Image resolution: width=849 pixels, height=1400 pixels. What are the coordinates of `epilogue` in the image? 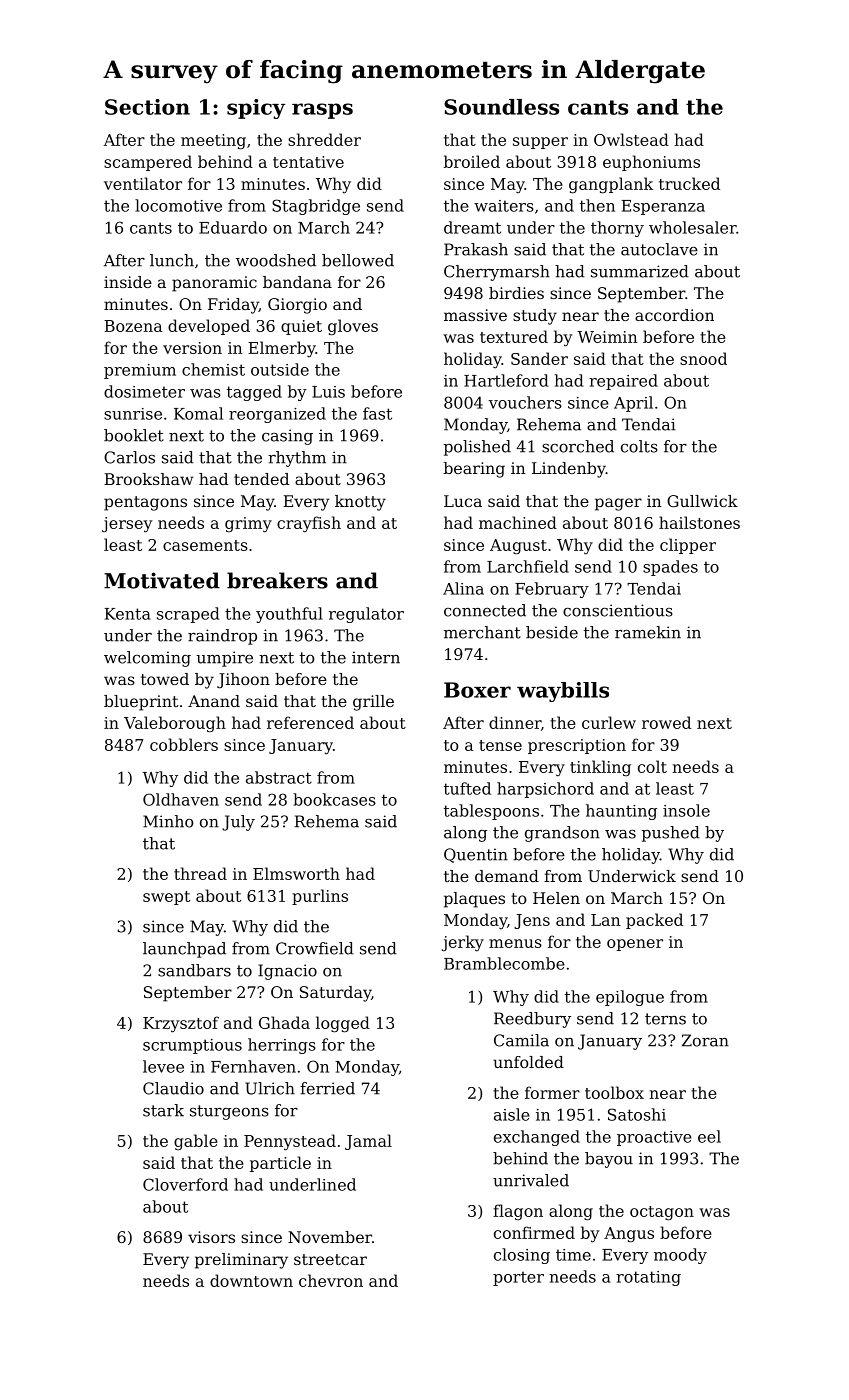 It's located at (630, 998).
